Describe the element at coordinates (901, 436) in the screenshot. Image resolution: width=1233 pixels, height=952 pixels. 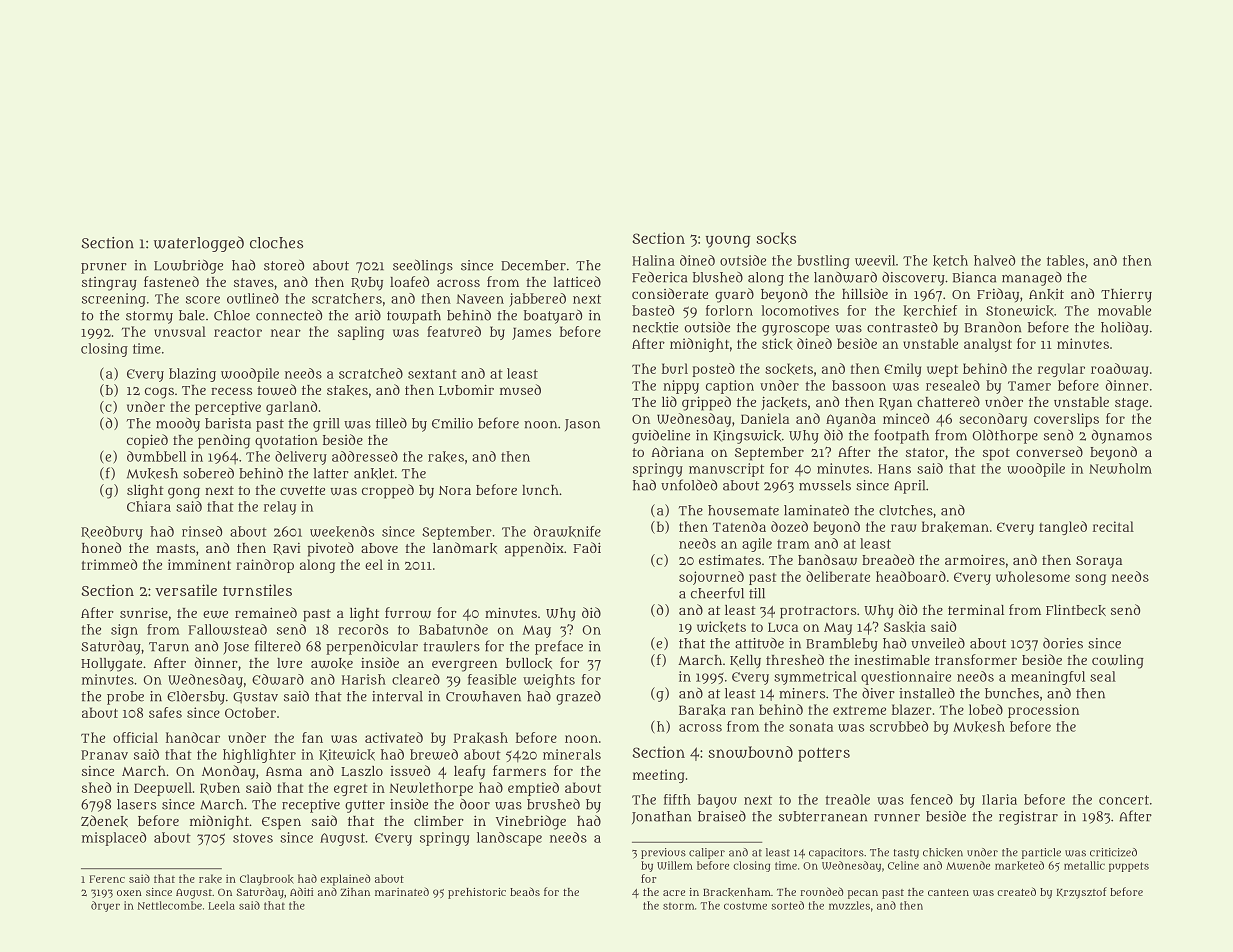
I see `footpath` at that location.
